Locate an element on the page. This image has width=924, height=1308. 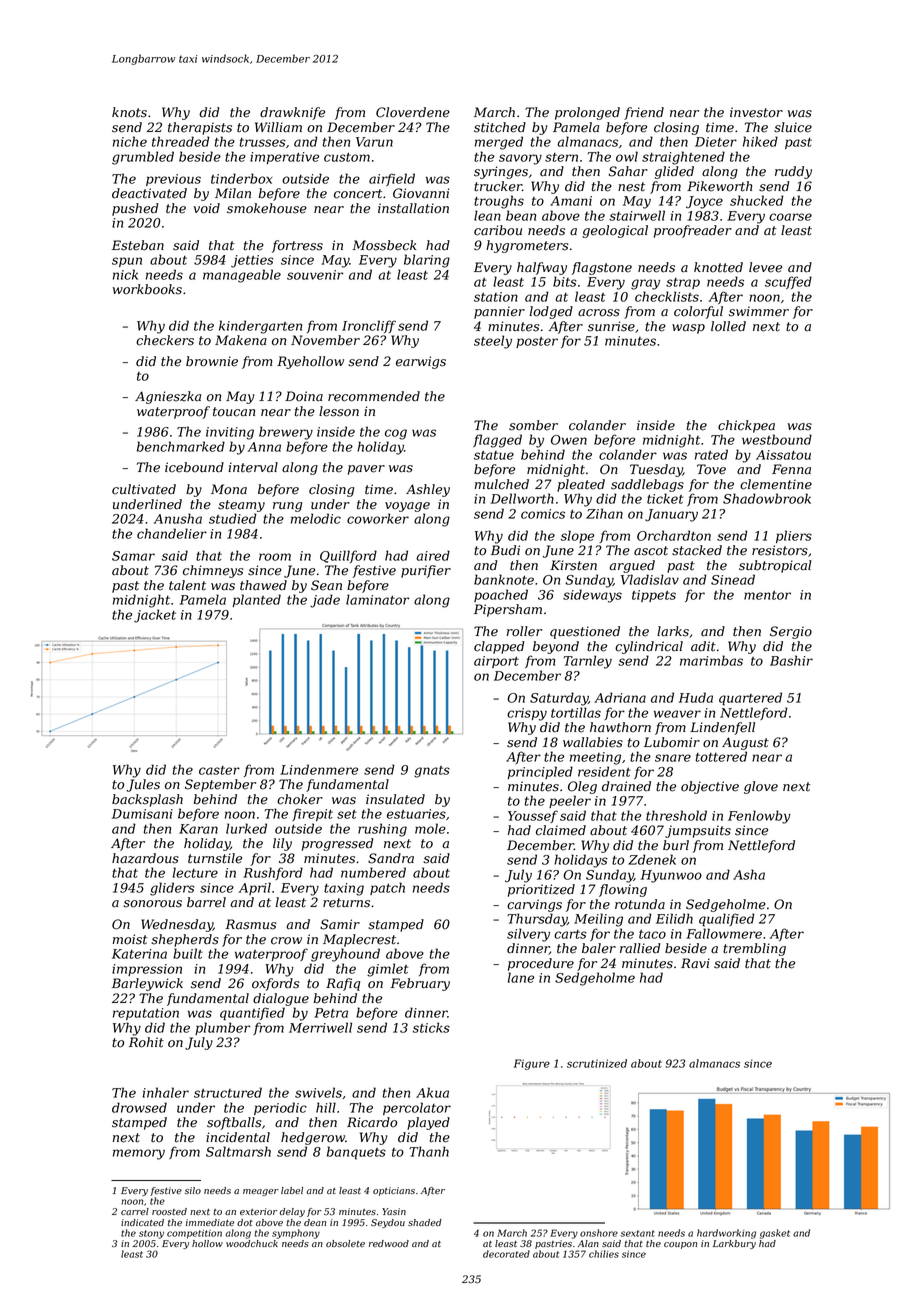
drowsed is located at coordinates (139, 1107).
